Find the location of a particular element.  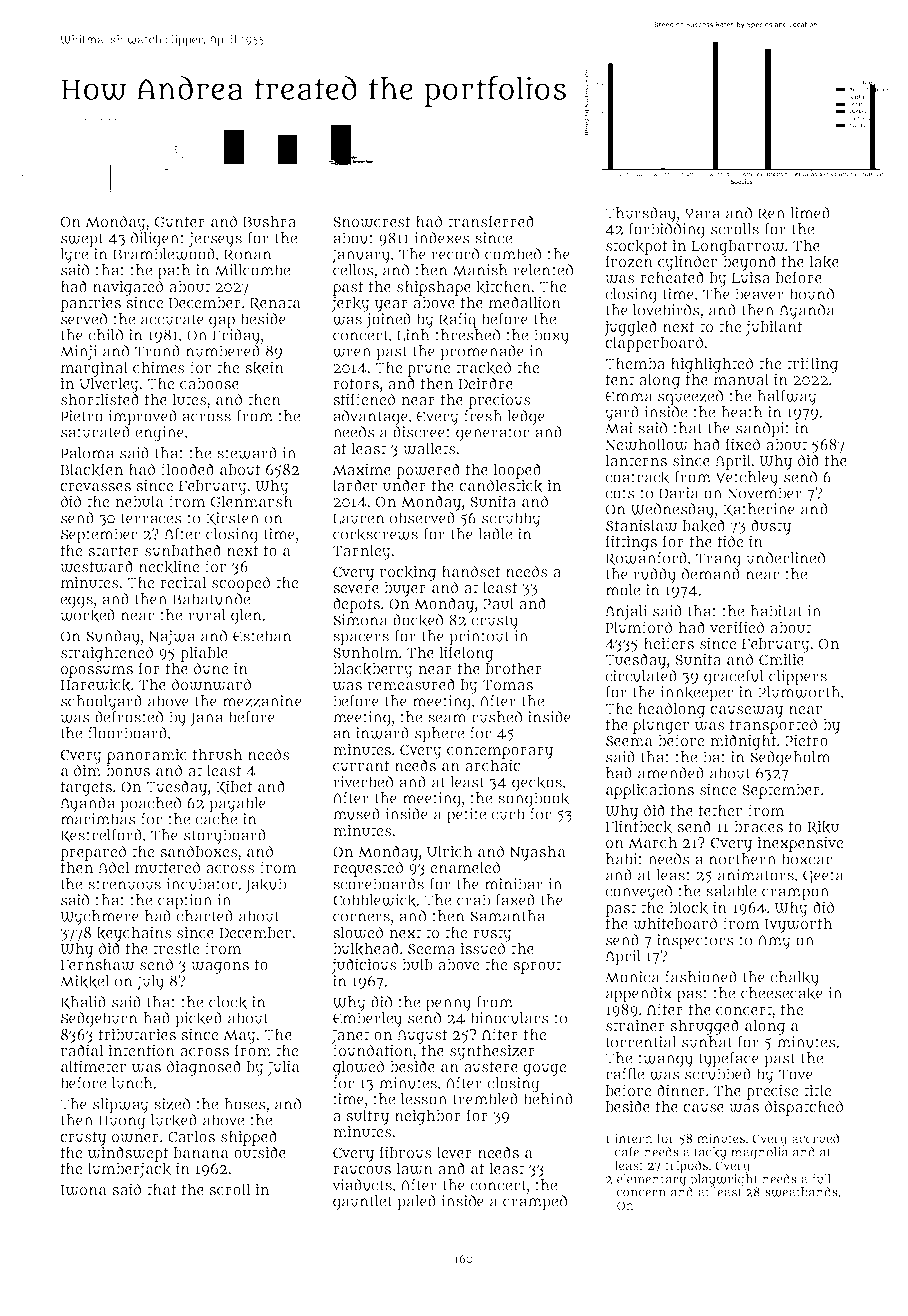

Gunter is located at coordinates (179, 223).
